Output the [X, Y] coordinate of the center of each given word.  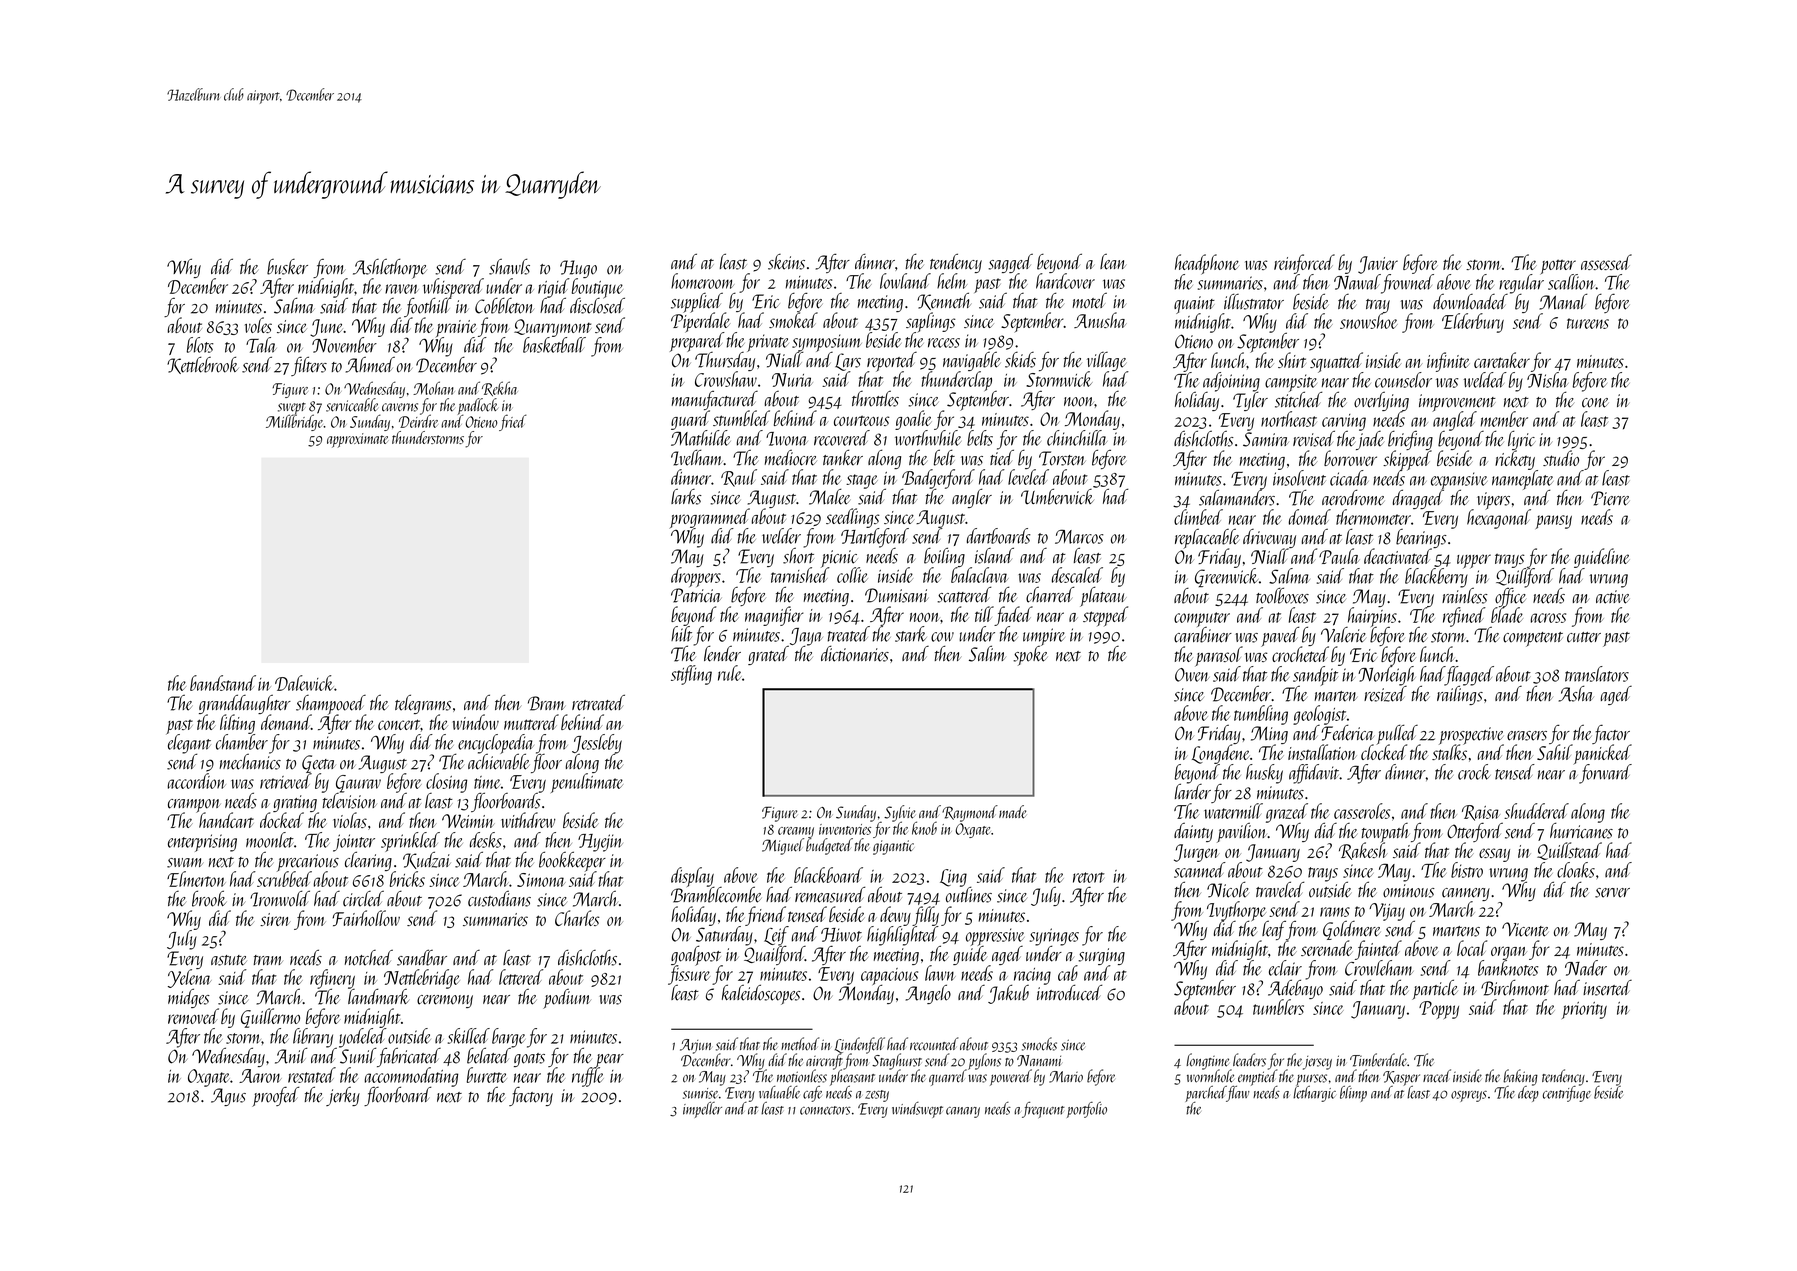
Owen [1192, 675]
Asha [1576, 694]
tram [268, 960]
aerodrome [1353, 498]
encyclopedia [496, 744]
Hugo [578, 269]
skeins [786, 262]
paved [1280, 637]
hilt [681, 634]
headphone [1207, 264]
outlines [969, 895]
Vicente [1525, 929]
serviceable [352, 405]
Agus [228, 1097]
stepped [1105, 616]
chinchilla [1077, 438]
